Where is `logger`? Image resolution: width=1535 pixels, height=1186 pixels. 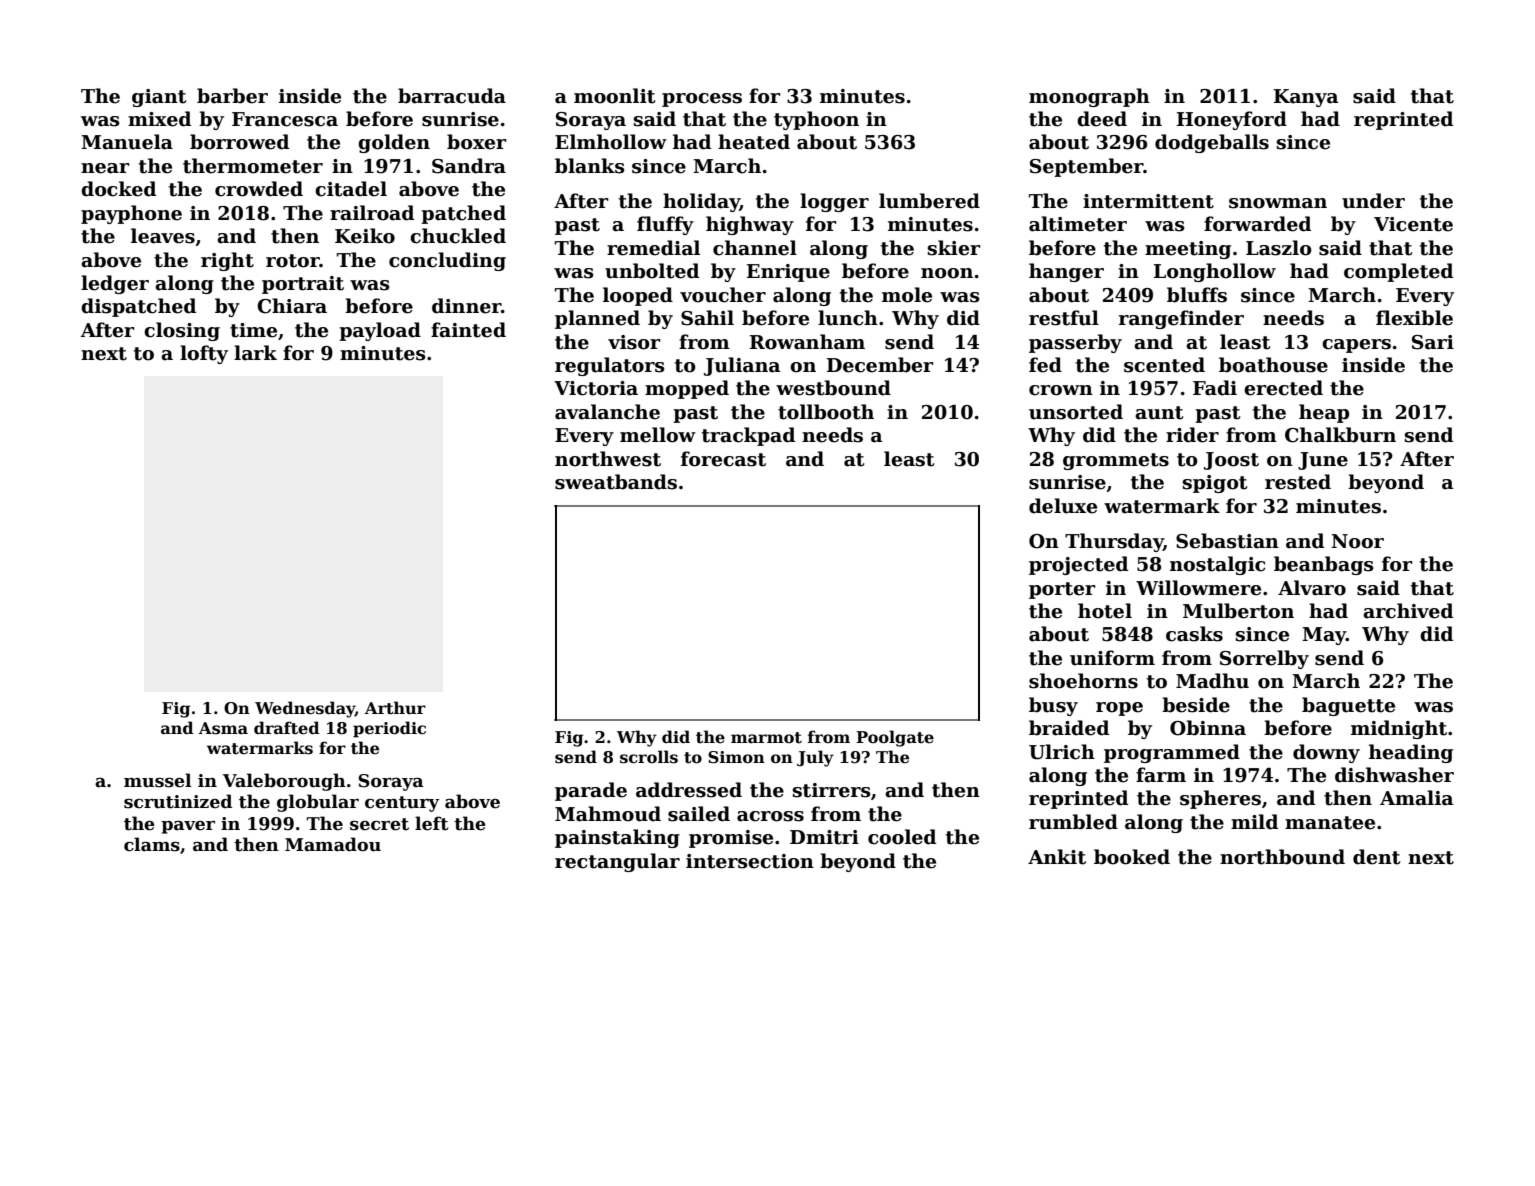
logger is located at coordinates (834, 202).
